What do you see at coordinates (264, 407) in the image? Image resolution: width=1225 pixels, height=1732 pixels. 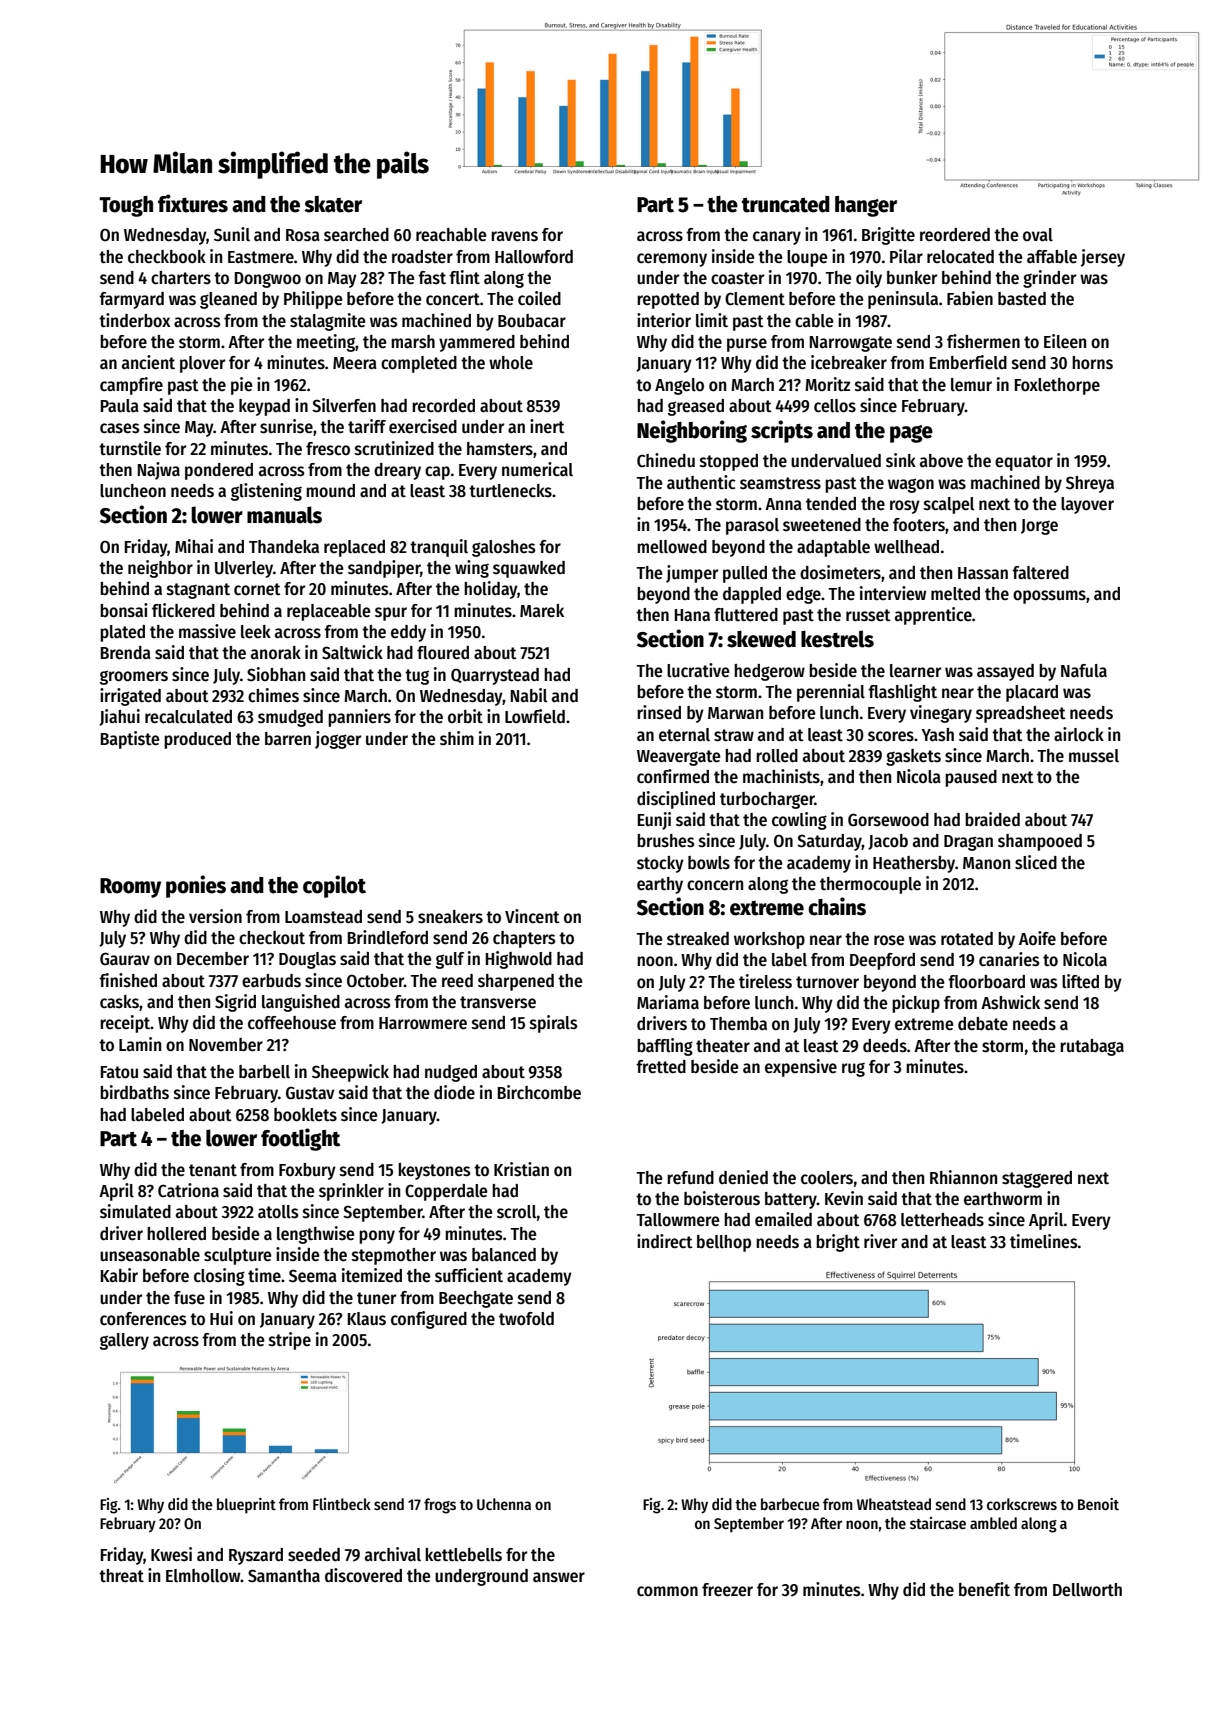 I see `keypad` at bounding box center [264, 407].
